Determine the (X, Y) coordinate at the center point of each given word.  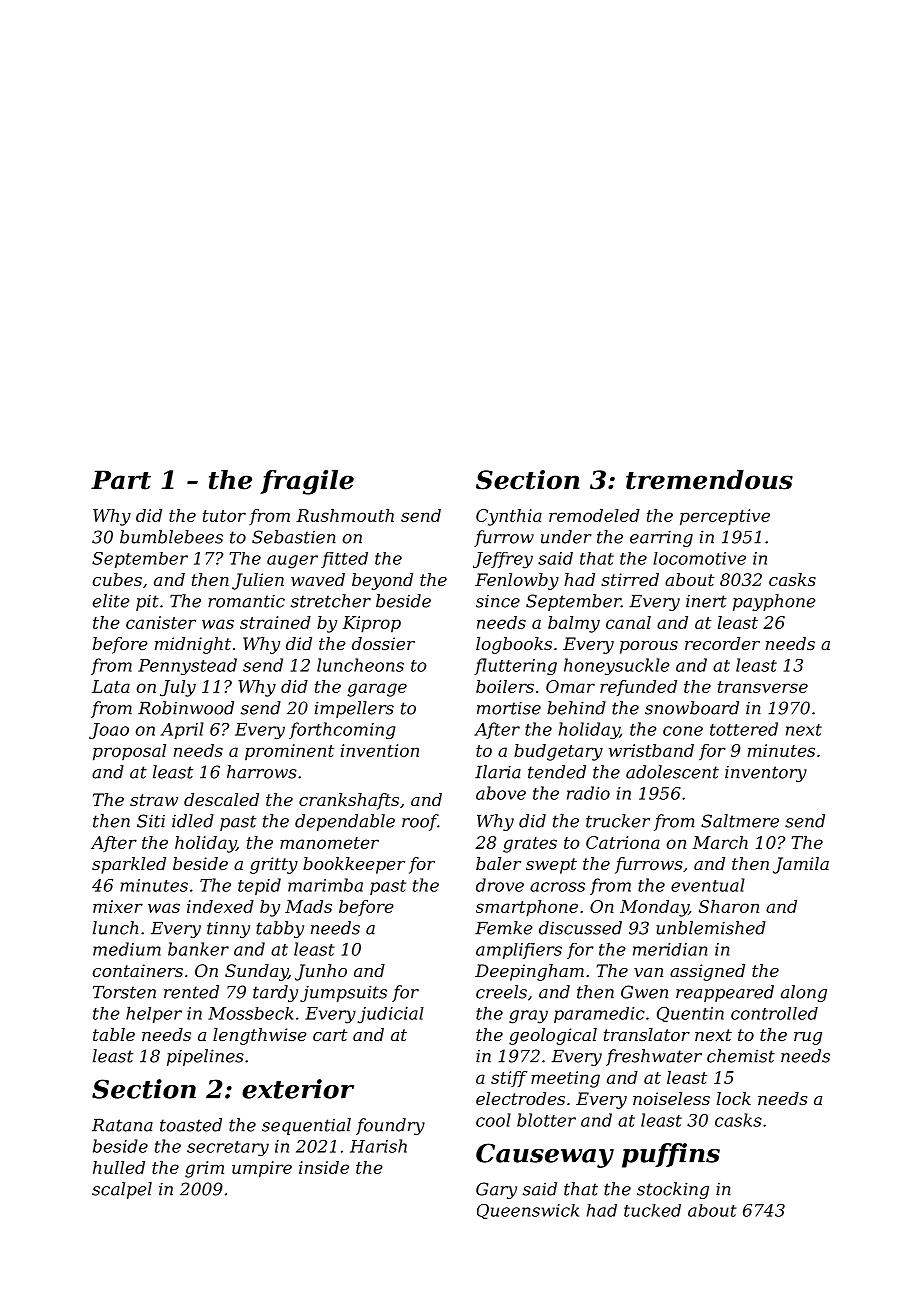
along (804, 993)
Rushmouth (345, 515)
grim (204, 1169)
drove (500, 885)
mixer (118, 906)
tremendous (709, 480)
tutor (224, 516)
